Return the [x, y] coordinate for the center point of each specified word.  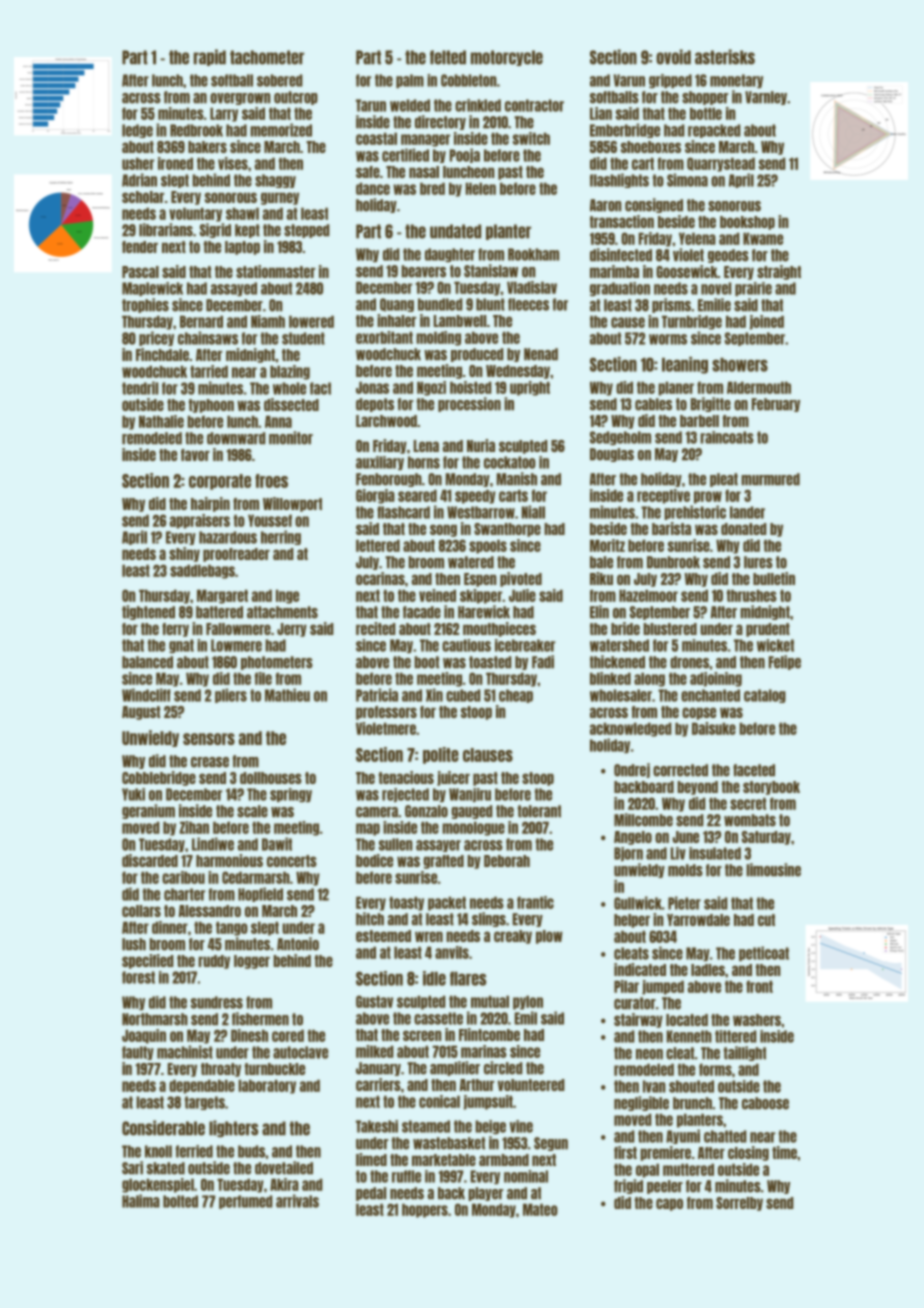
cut [766, 920]
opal [647, 1170]
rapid [210, 57]
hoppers [425, 1210]
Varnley [766, 98]
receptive [663, 496]
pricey [156, 338]
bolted [180, 1201]
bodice [374, 860]
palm [410, 81]
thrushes [751, 595]
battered [219, 612]
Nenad [541, 354]
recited [375, 628]
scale [252, 811]
